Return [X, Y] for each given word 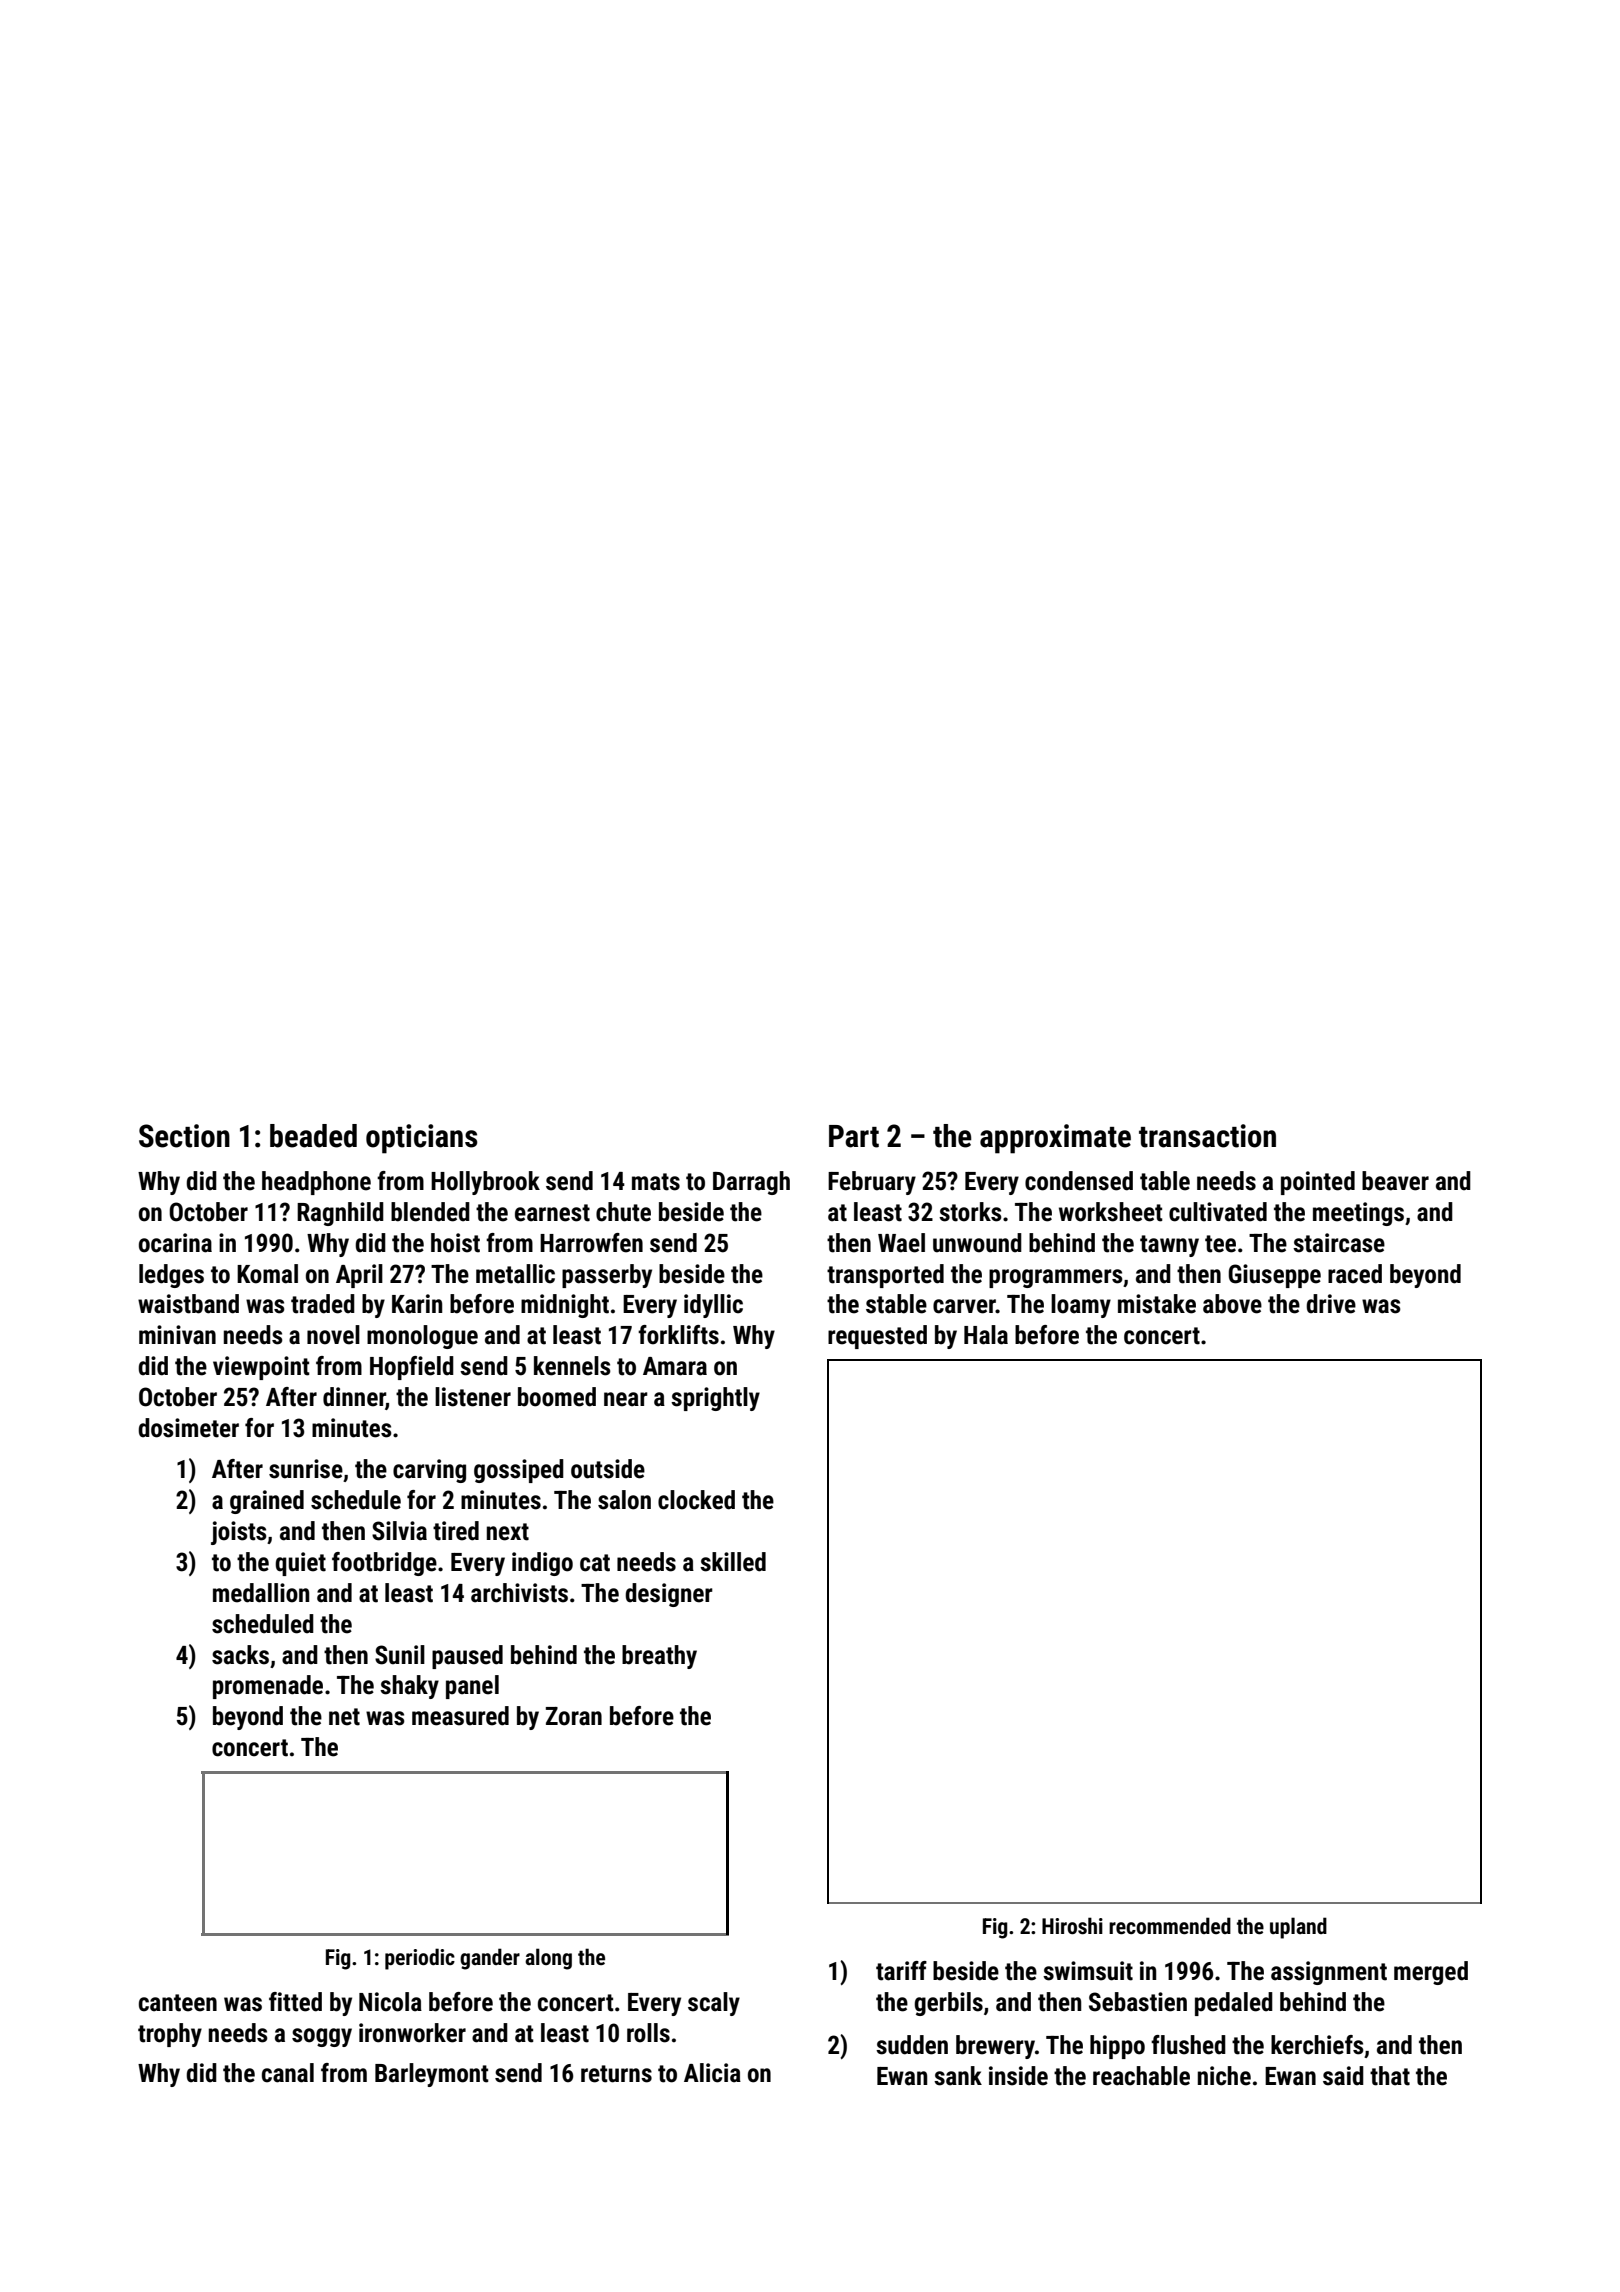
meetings [1358, 1214]
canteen [178, 2003]
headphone [316, 1183]
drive [1331, 1304]
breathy [659, 1657]
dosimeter [188, 1428]
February [872, 1183]
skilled [733, 1562]
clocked [696, 1500]
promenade [268, 1687]
